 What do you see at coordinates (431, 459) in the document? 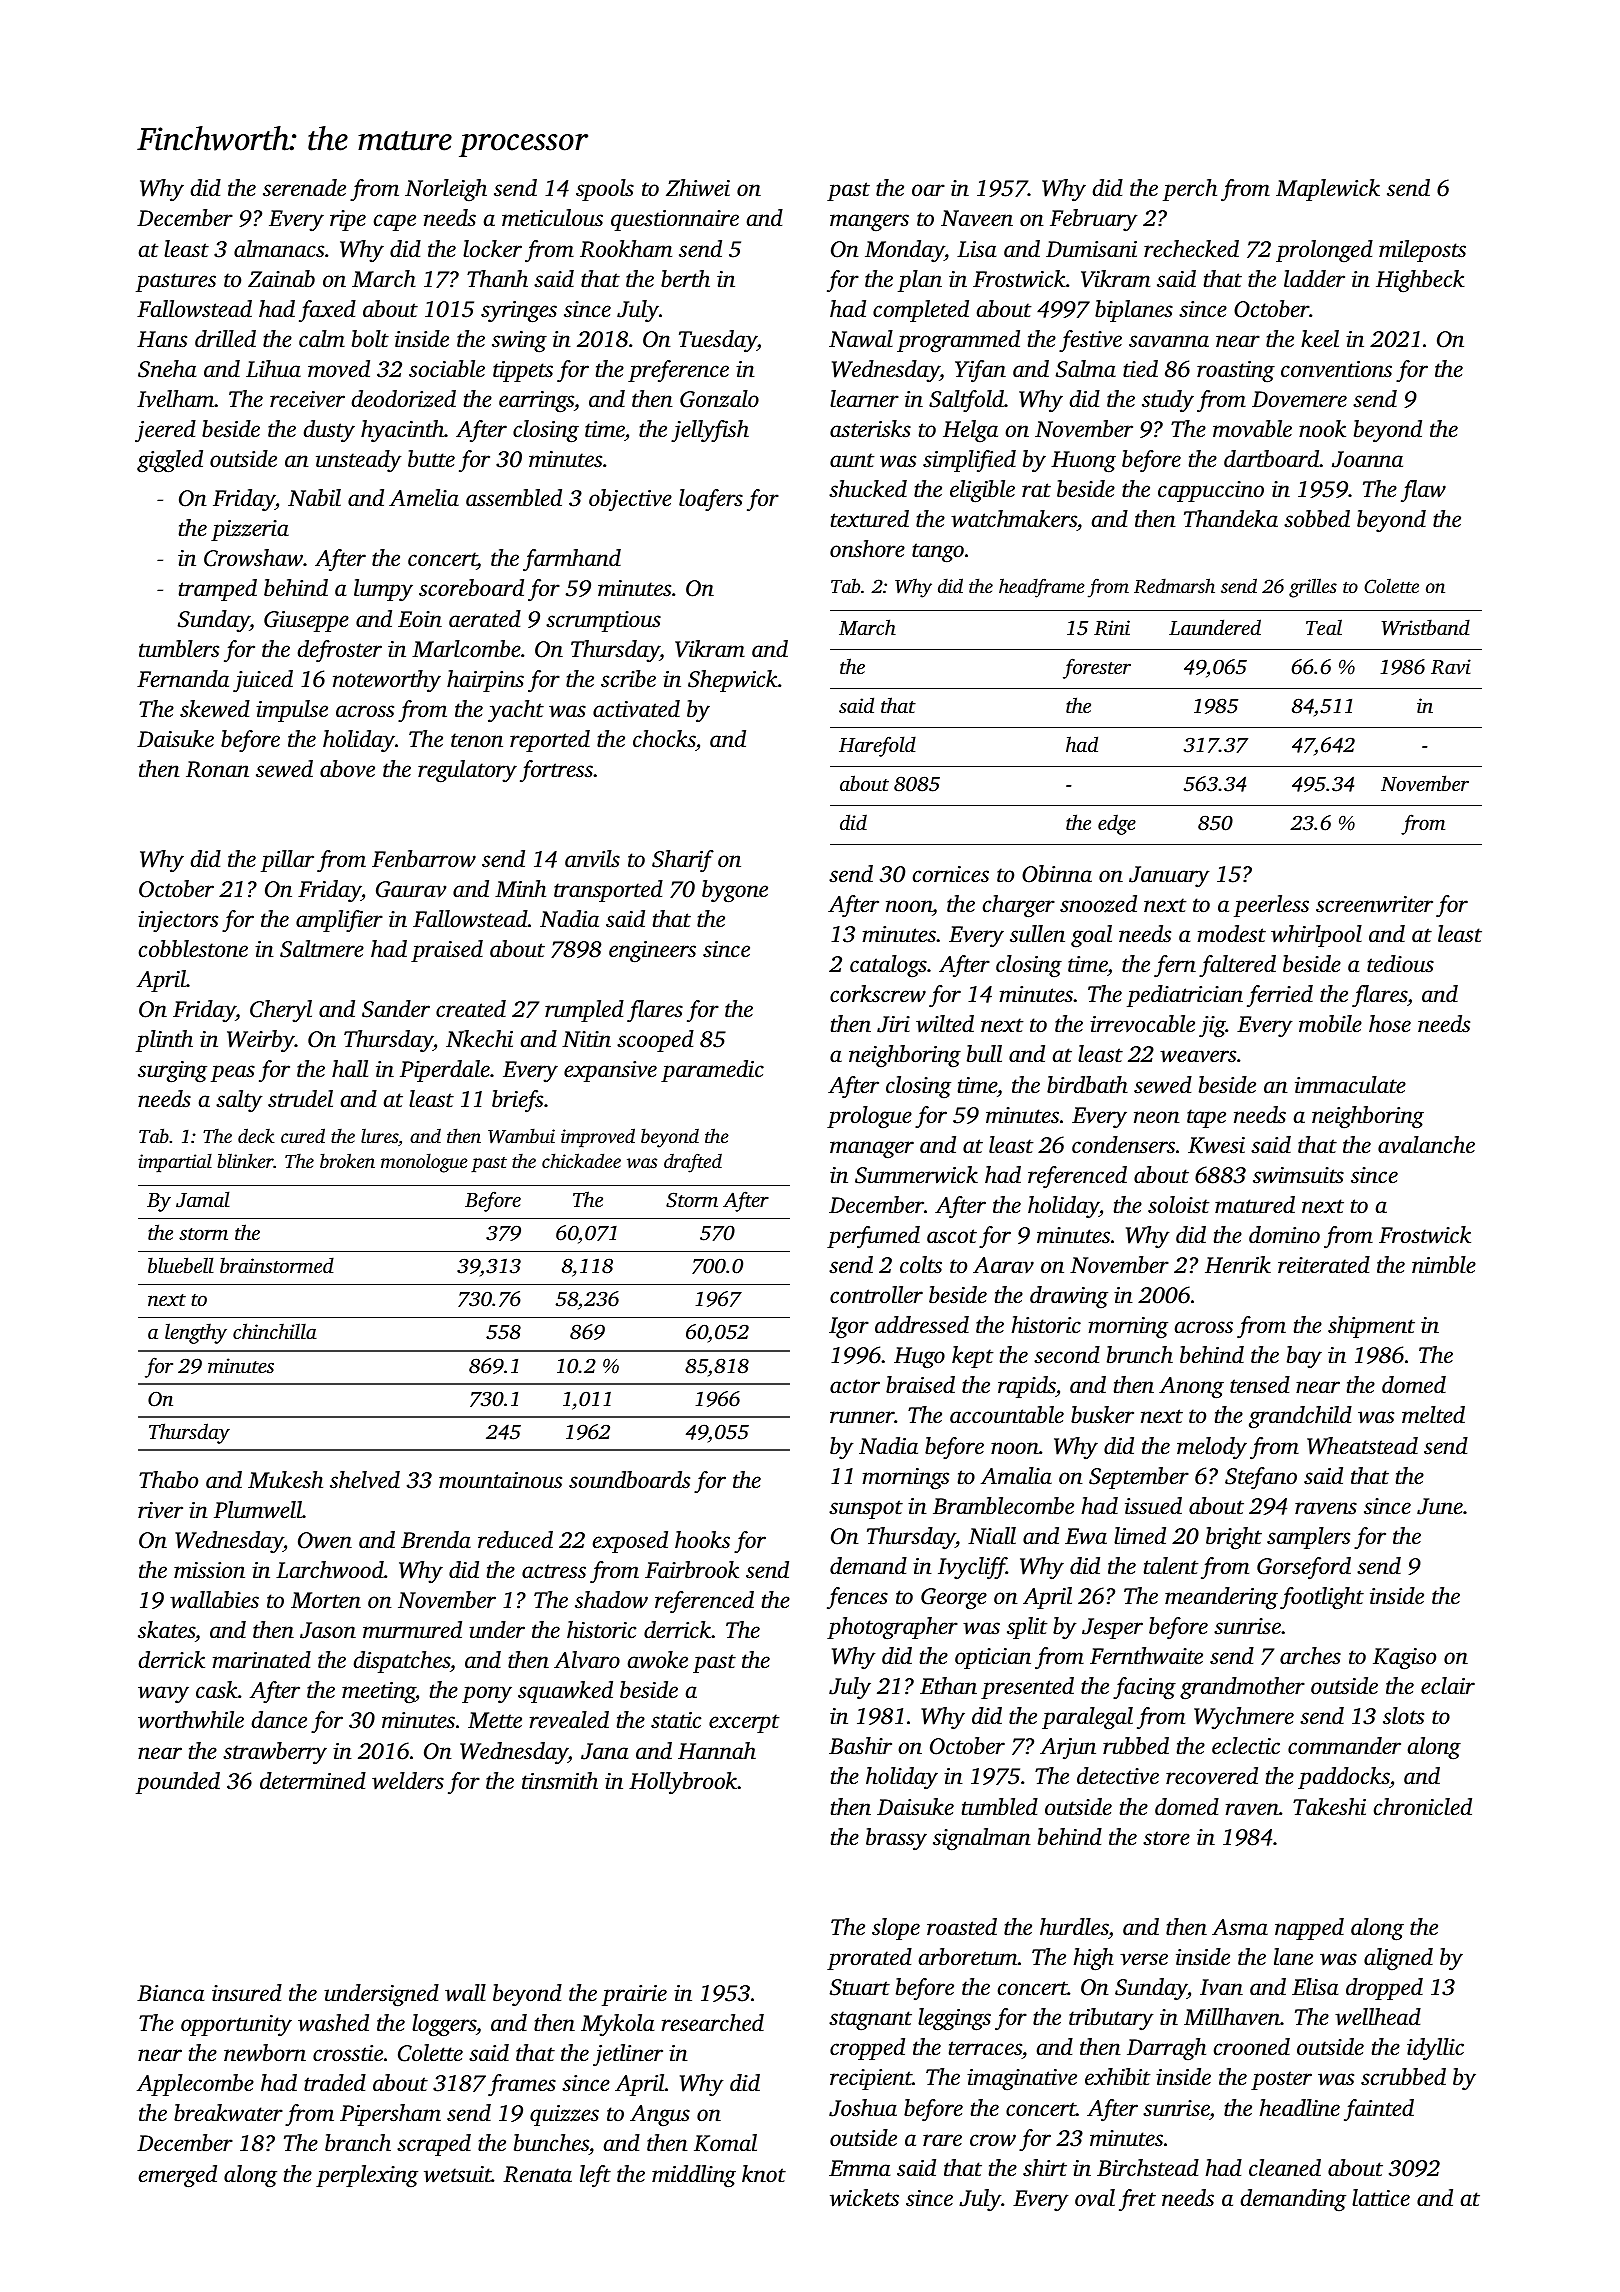
I see `butte` at bounding box center [431, 459].
